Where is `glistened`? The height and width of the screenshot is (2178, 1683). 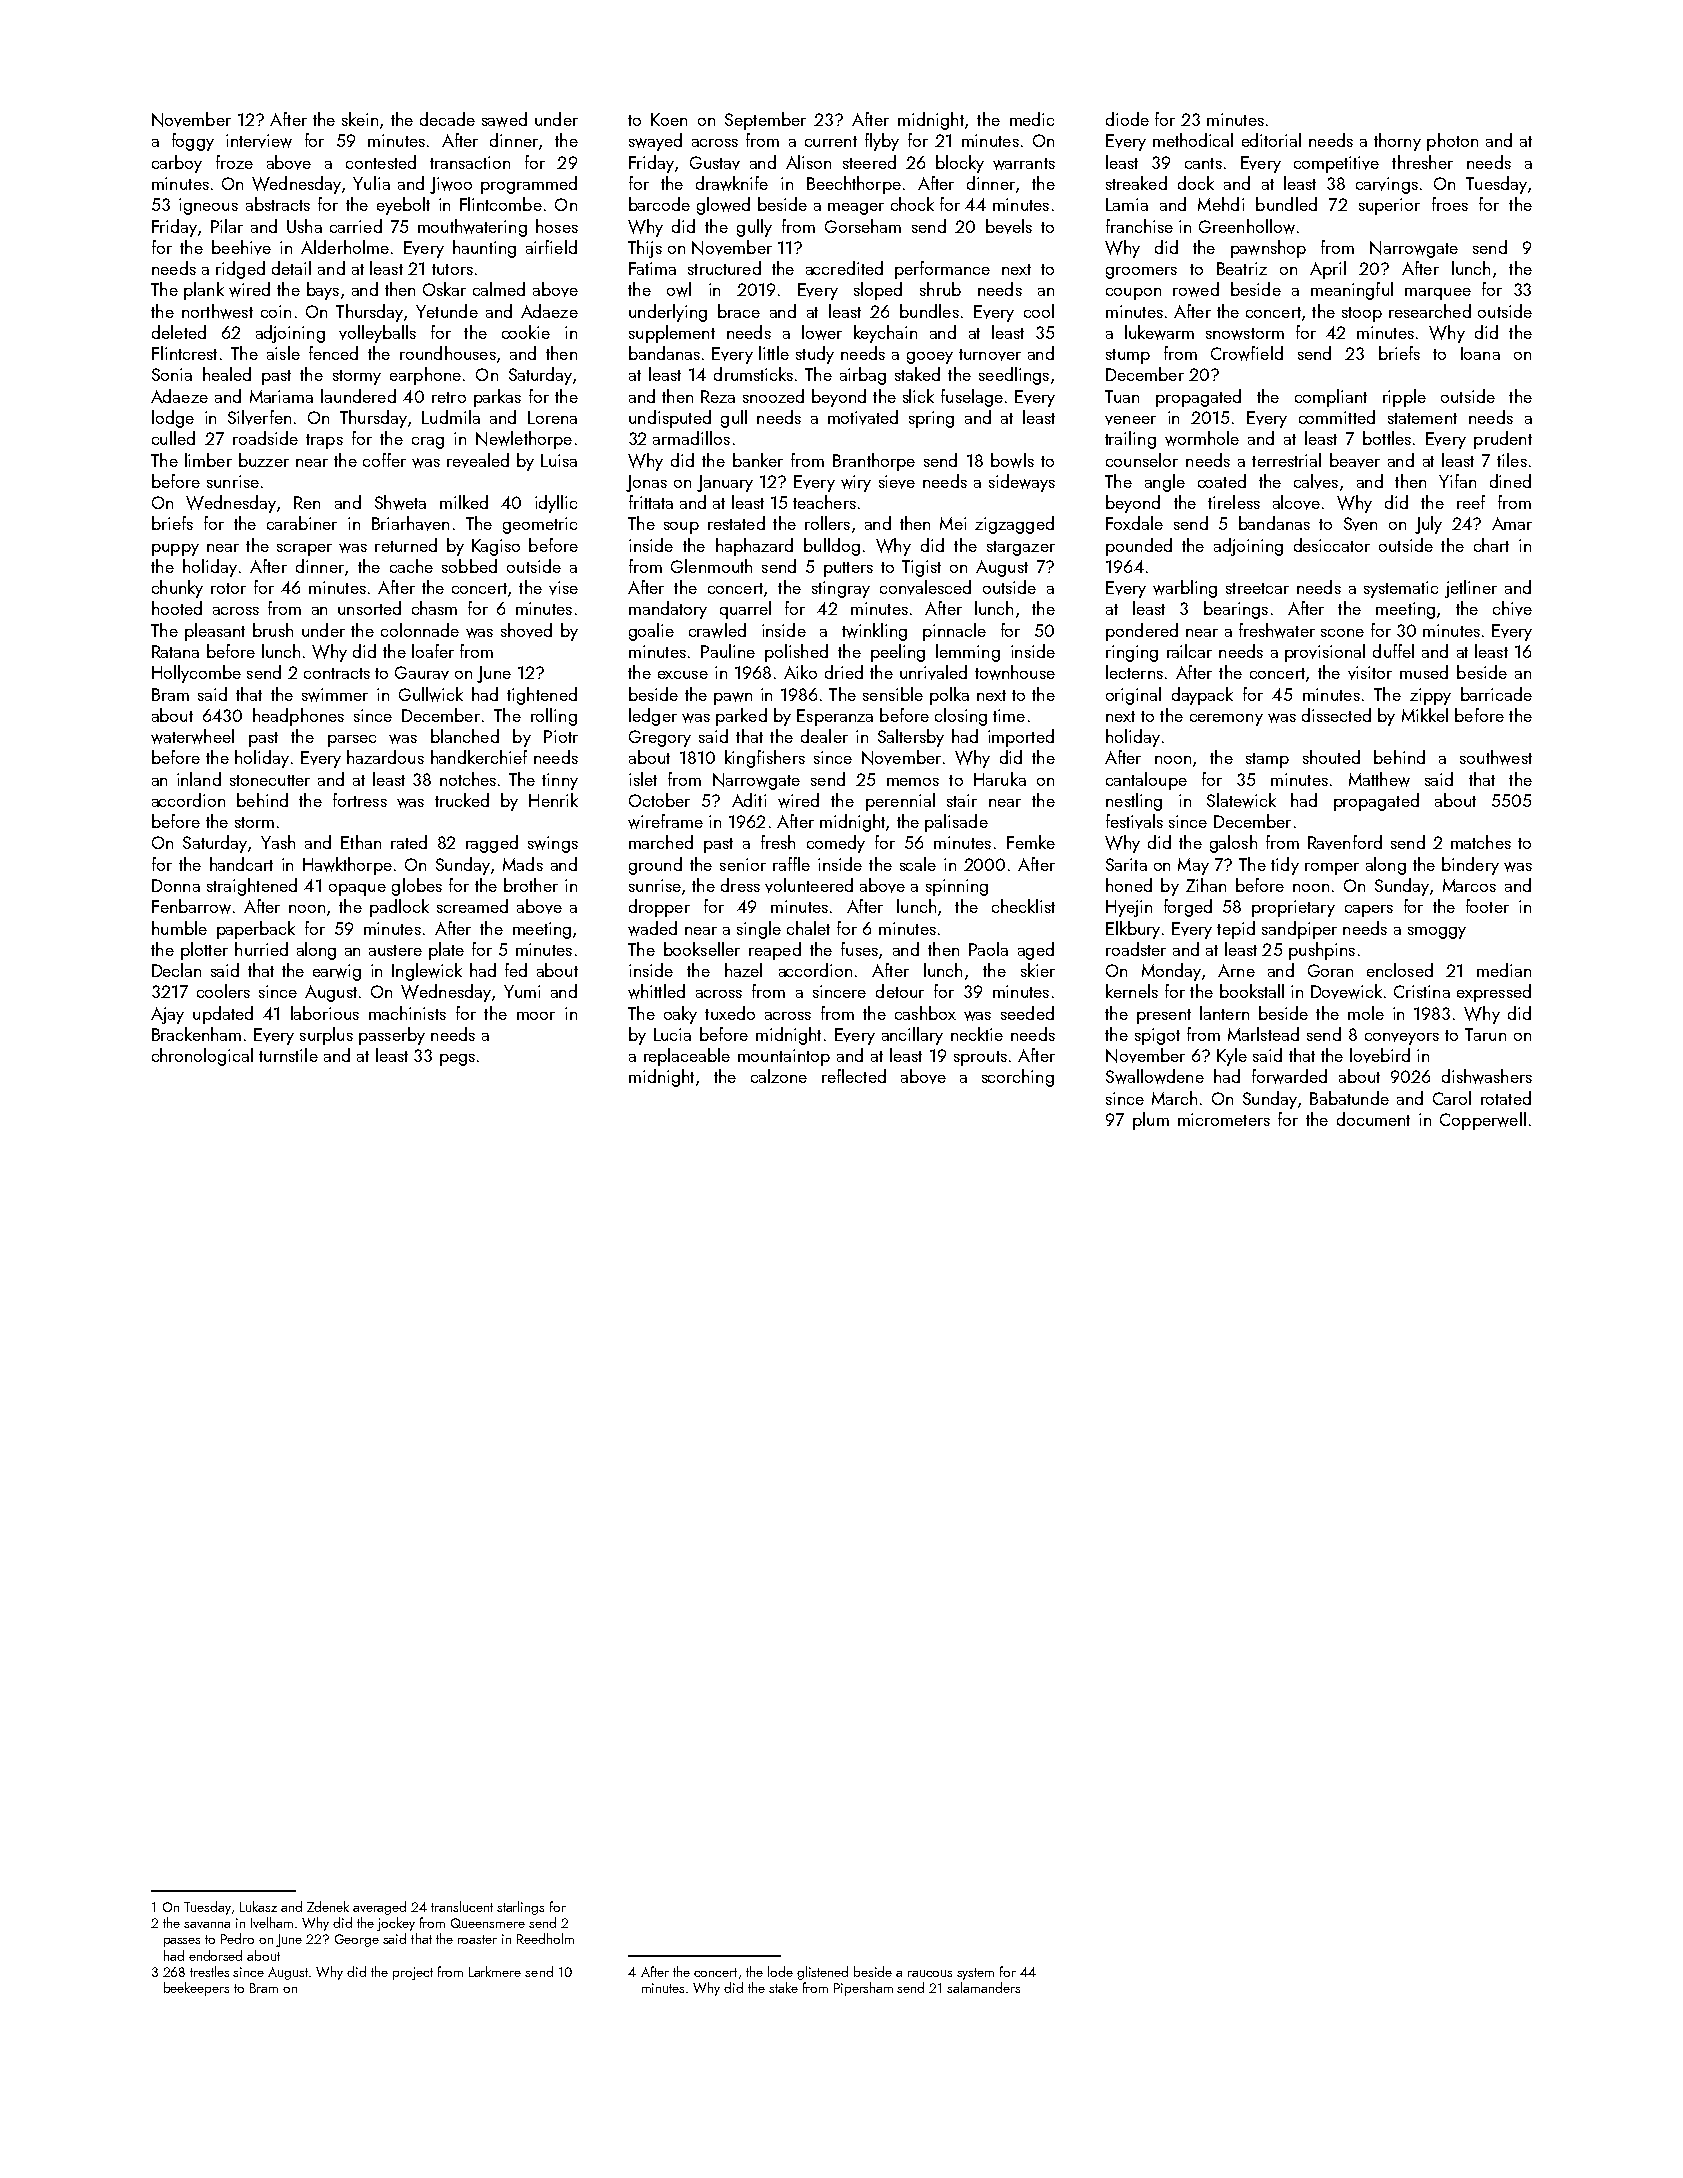
glistened is located at coordinates (822, 1973).
